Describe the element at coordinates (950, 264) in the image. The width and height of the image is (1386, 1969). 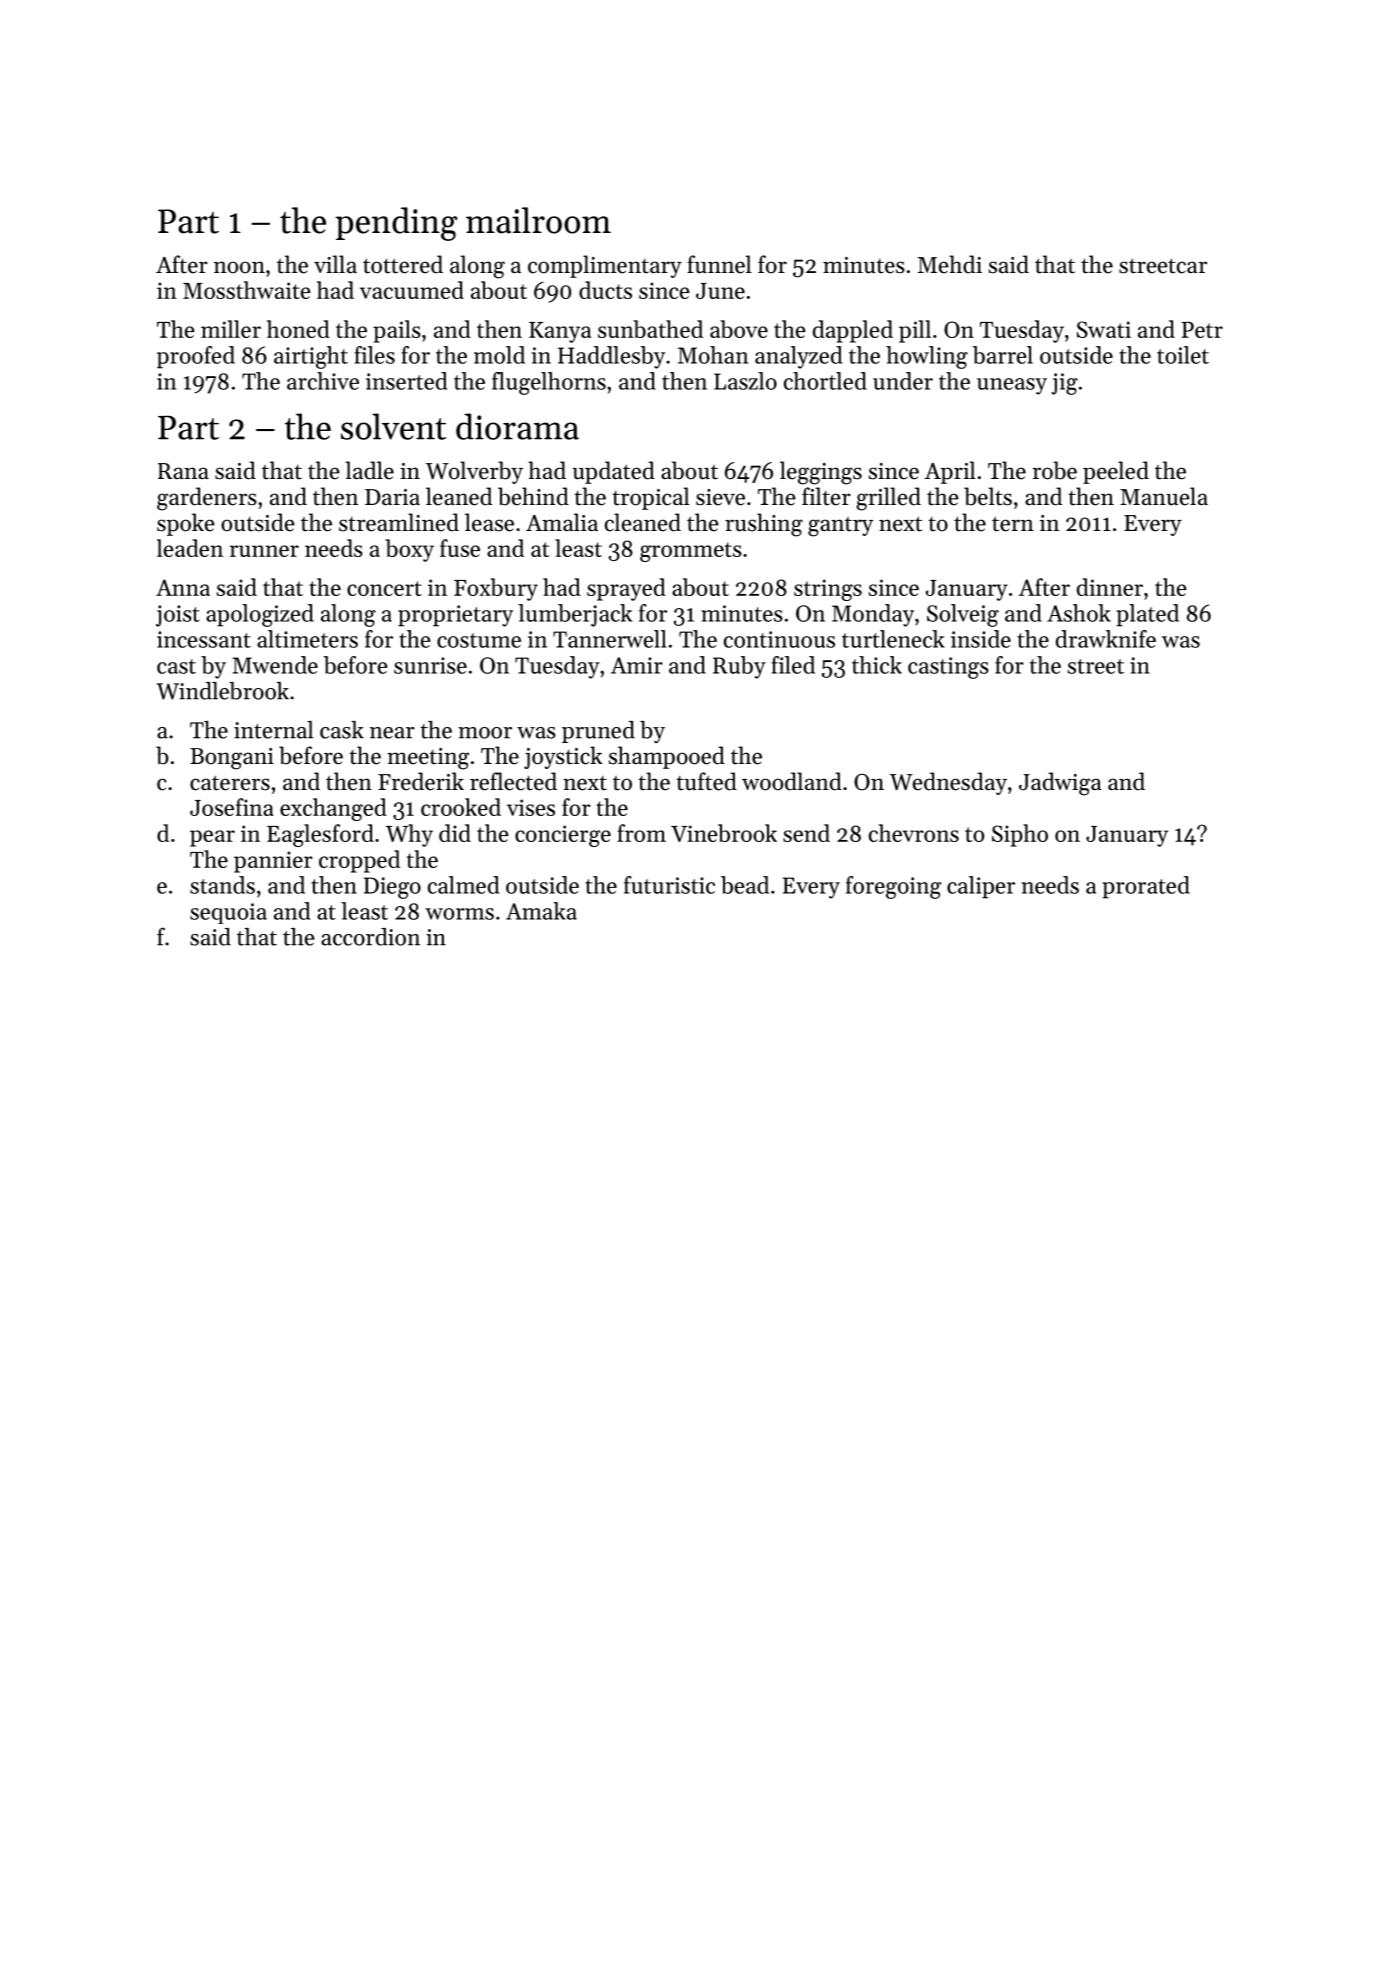
I see `Mehdi` at that location.
